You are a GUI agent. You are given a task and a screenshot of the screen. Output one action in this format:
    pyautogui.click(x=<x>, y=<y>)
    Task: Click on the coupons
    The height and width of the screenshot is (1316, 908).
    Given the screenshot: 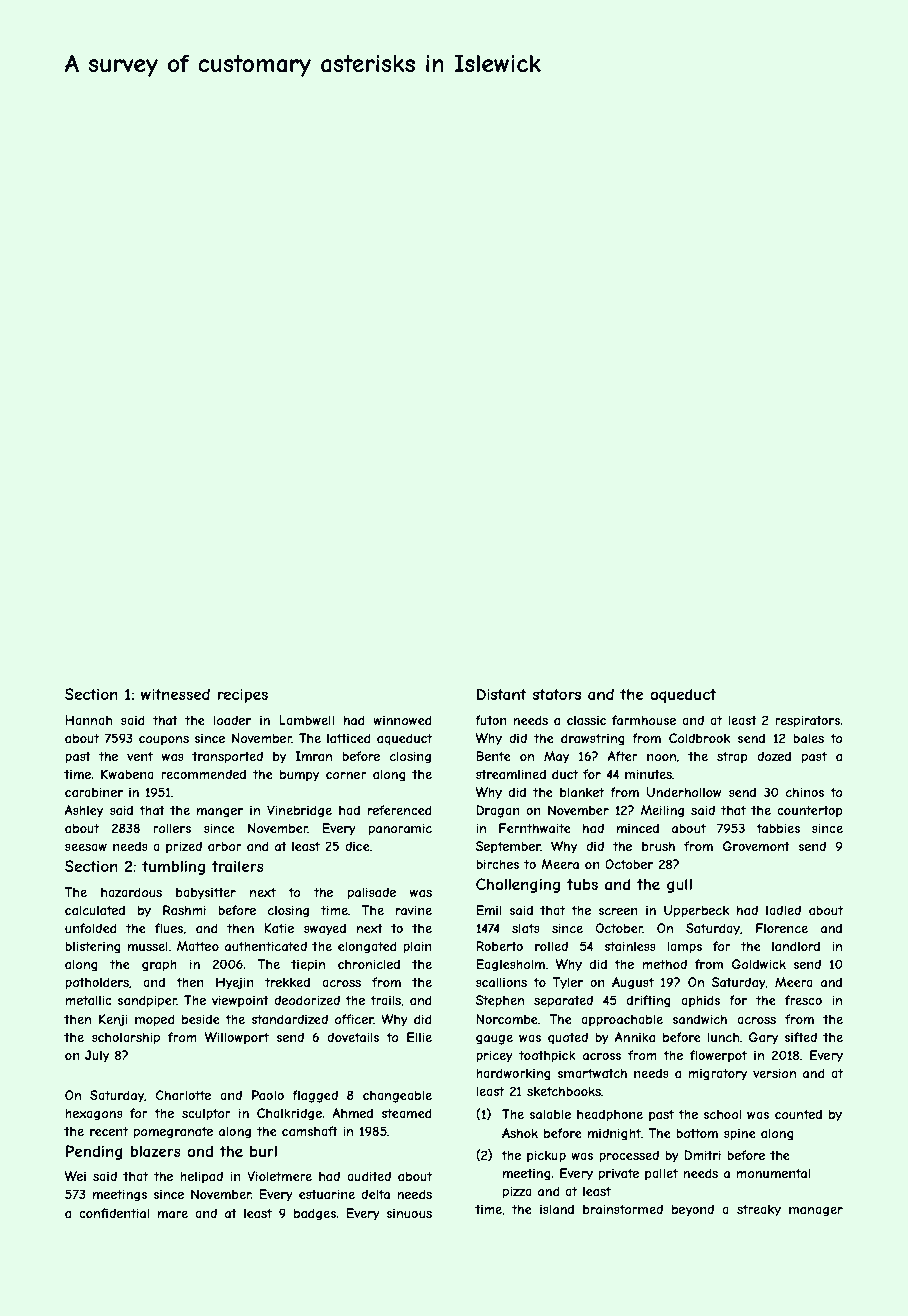 What is the action you would take?
    pyautogui.click(x=164, y=741)
